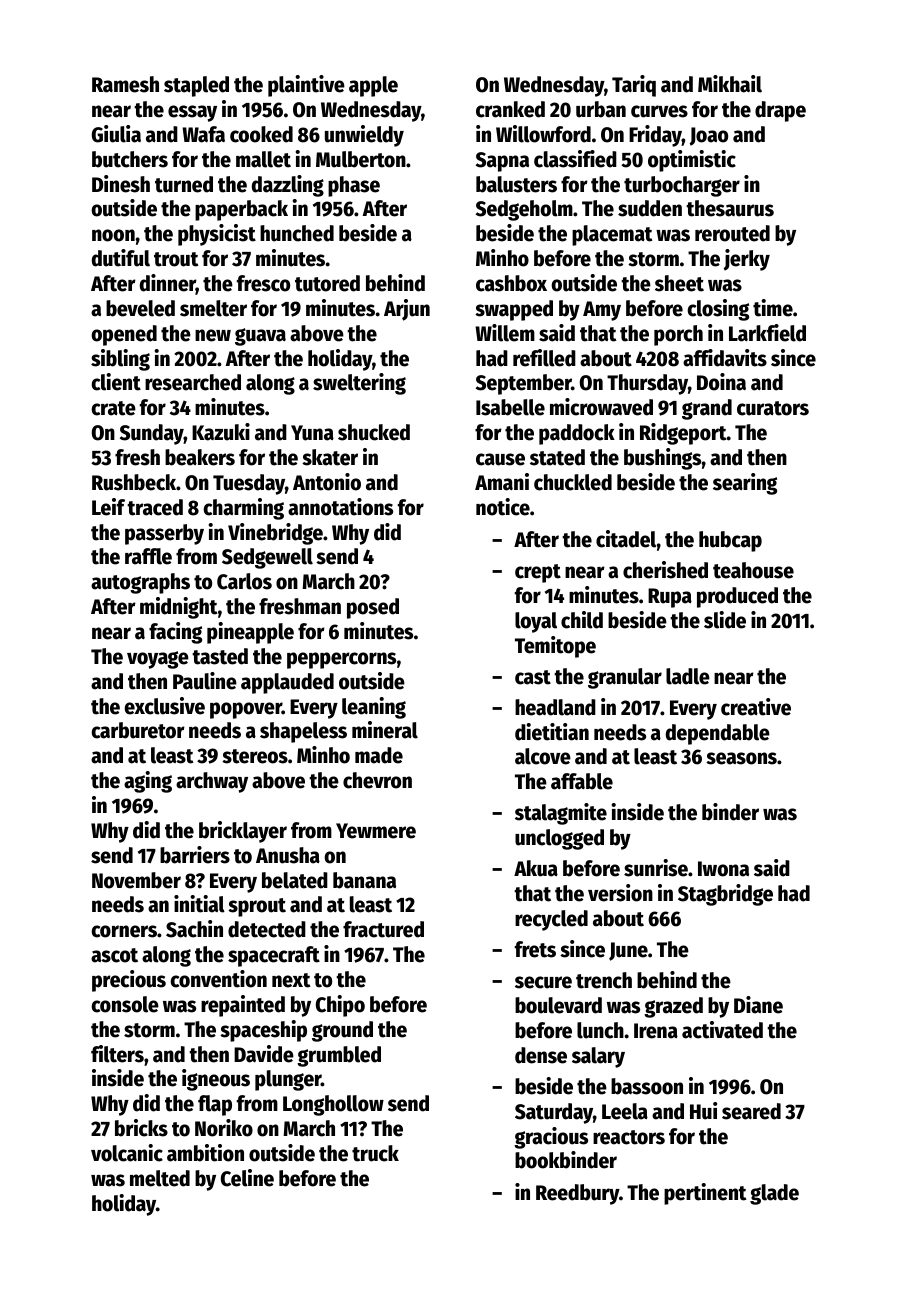 The width and height of the document is (908, 1316). Describe the element at coordinates (510, 407) in the document. I see `Isabelle` at that location.
